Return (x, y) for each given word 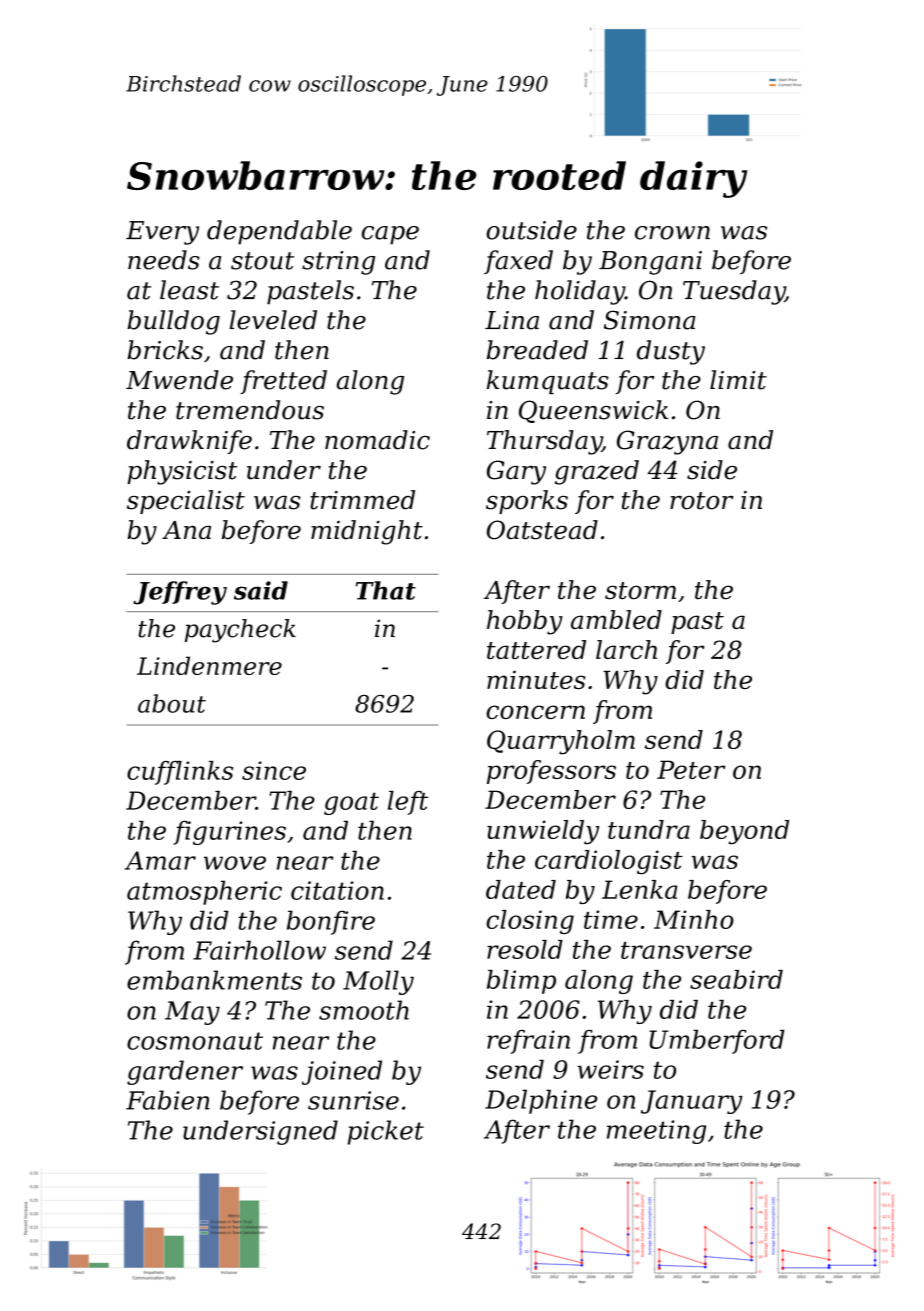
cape (390, 235)
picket (386, 1132)
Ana (186, 530)
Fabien (168, 1100)
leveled (273, 320)
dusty (671, 352)
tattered (536, 649)
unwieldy (543, 832)
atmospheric (204, 892)
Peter (691, 769)
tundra (649, 829)
